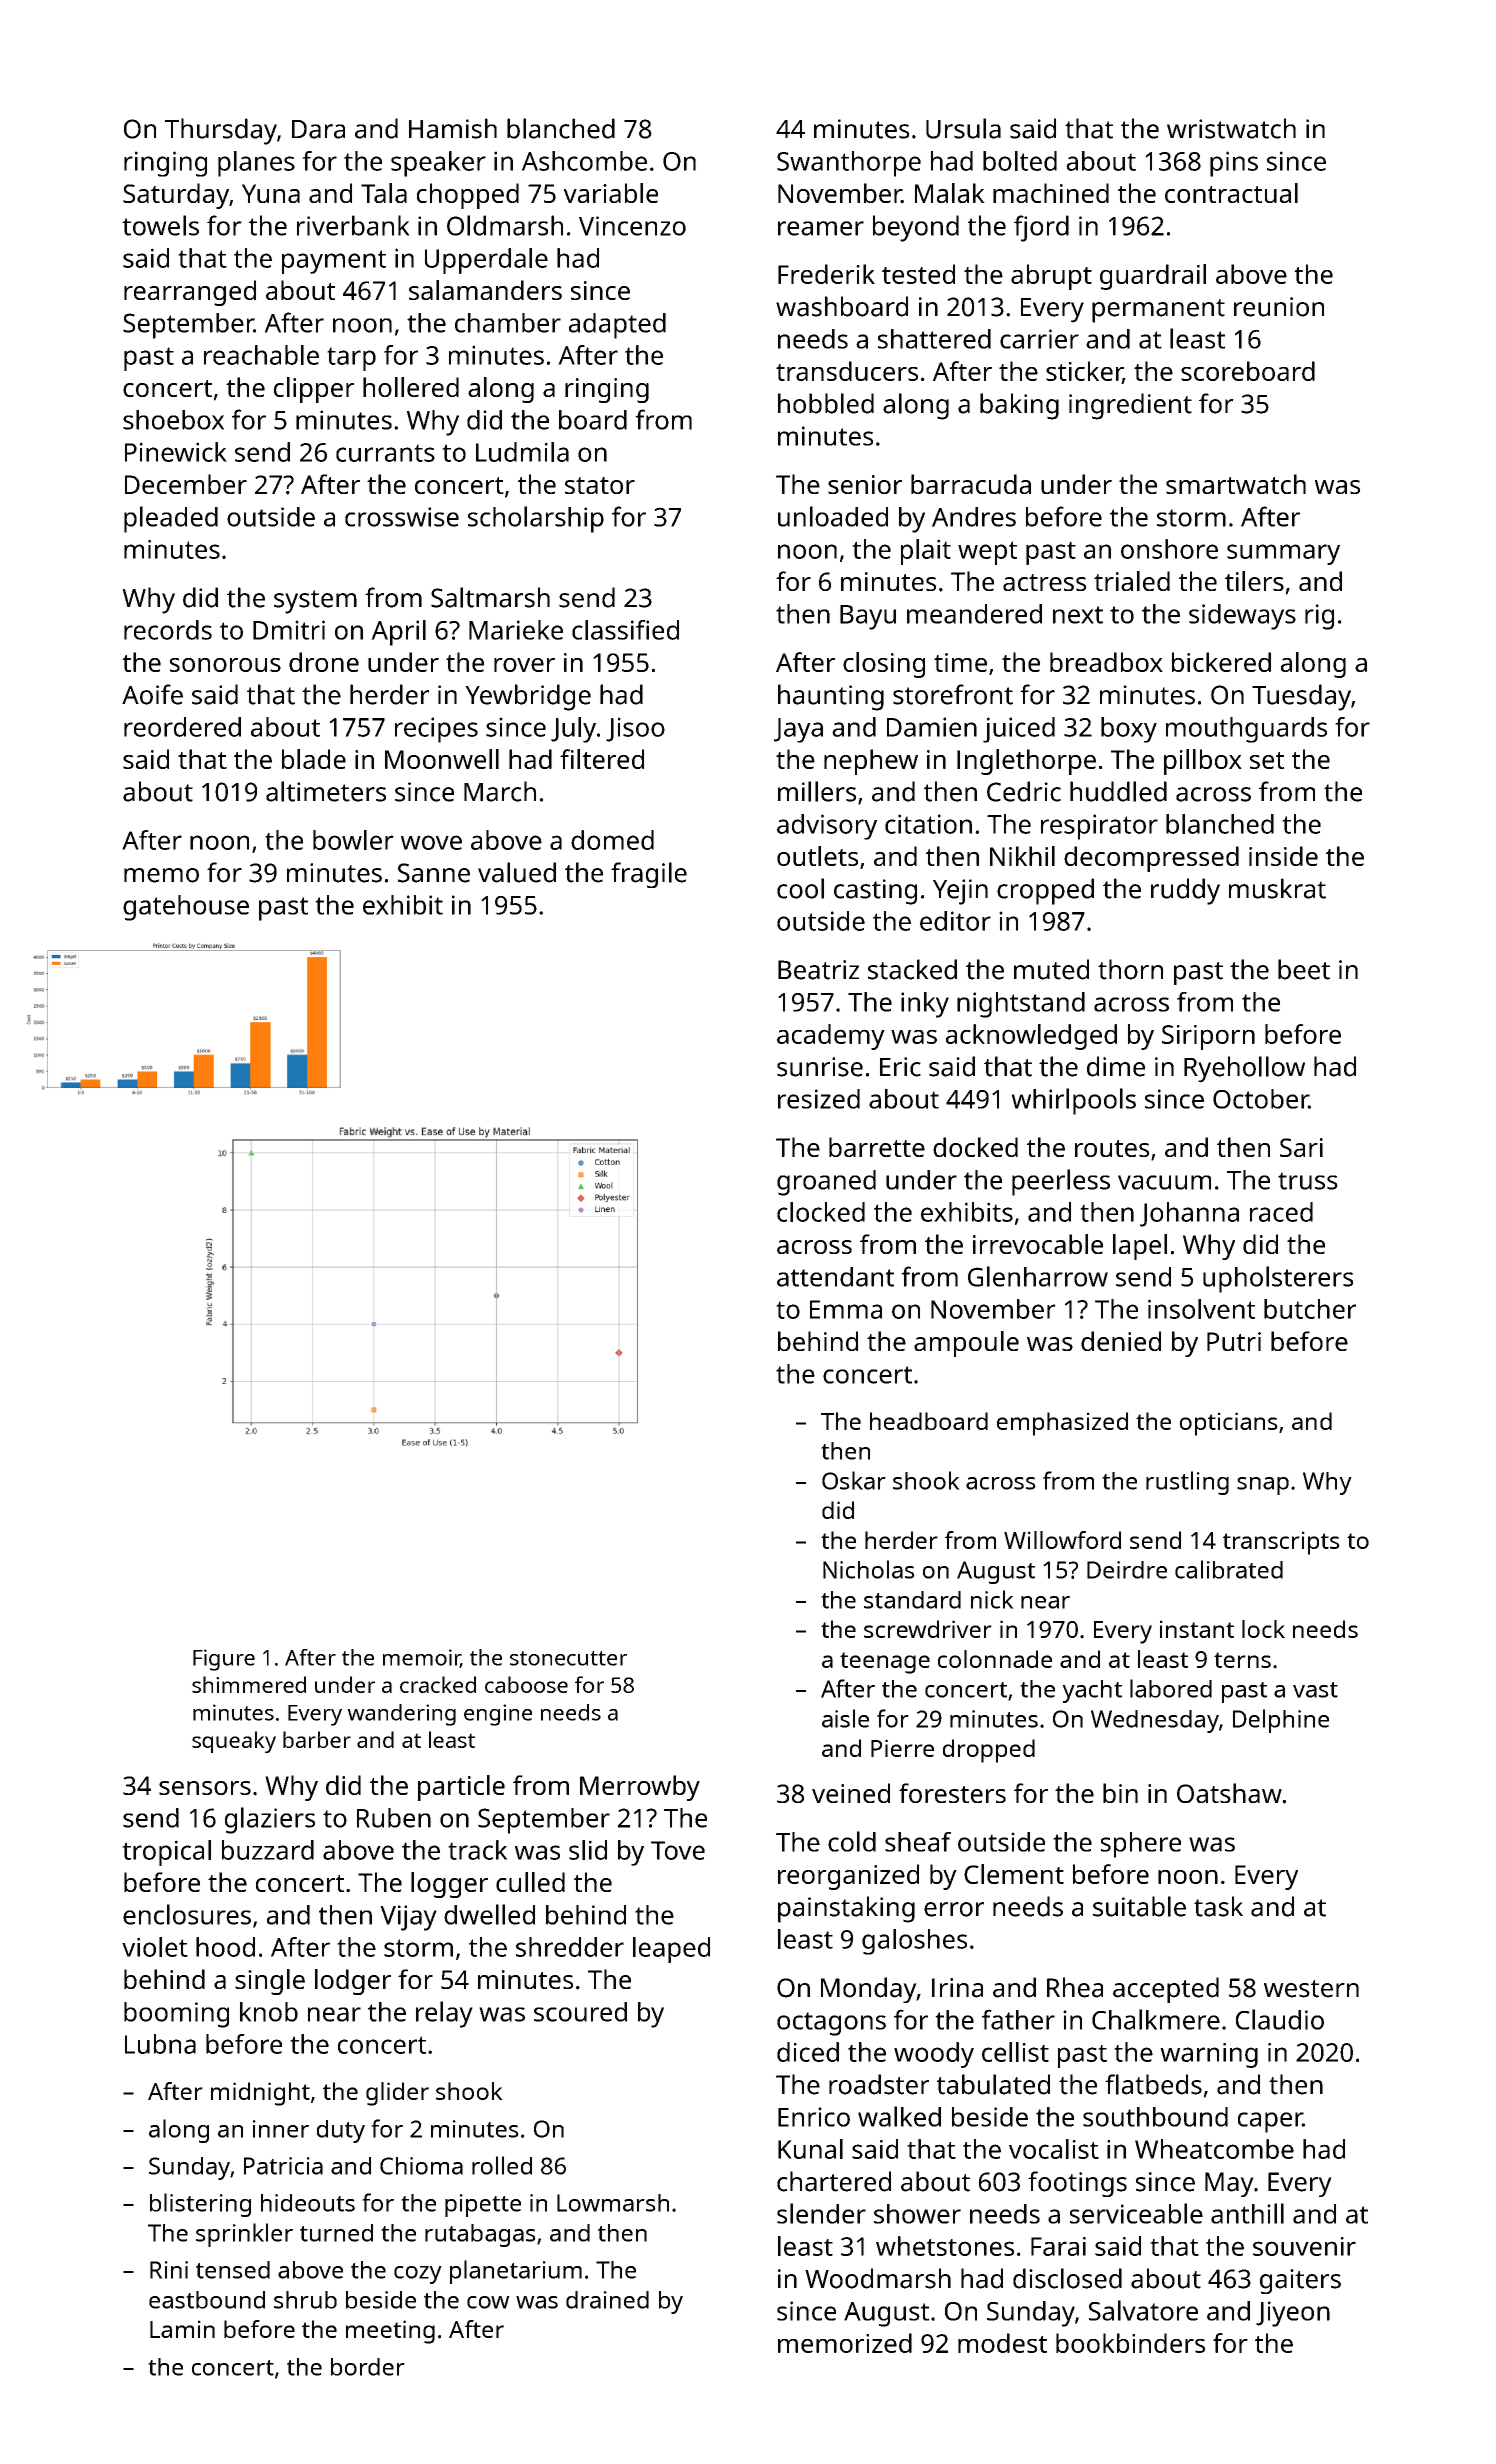 The image size is (1496, 2464). I want to click on Figure, so click(224, 1660).
